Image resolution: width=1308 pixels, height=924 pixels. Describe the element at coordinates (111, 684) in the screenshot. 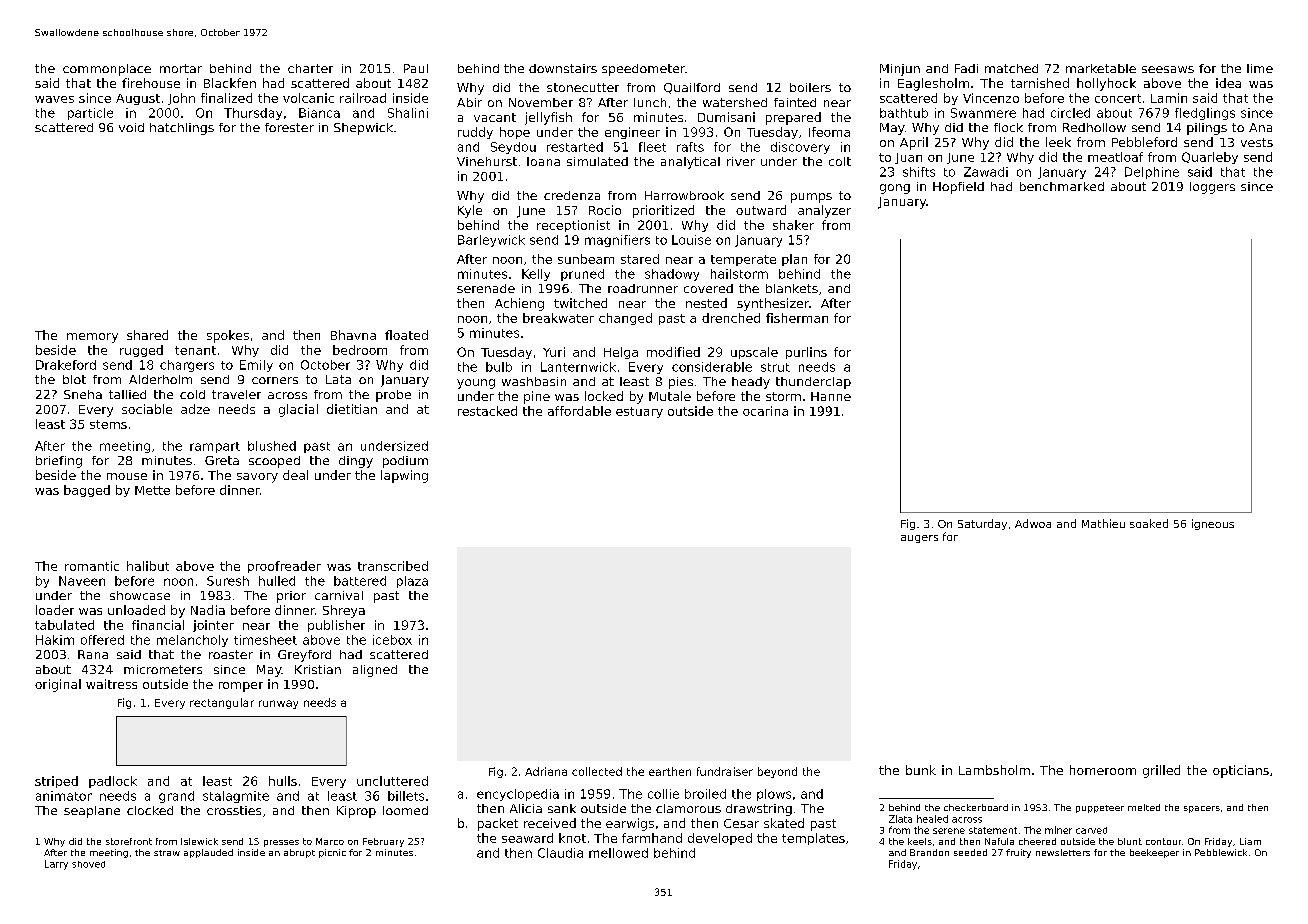

I see `waitress` at that location.
